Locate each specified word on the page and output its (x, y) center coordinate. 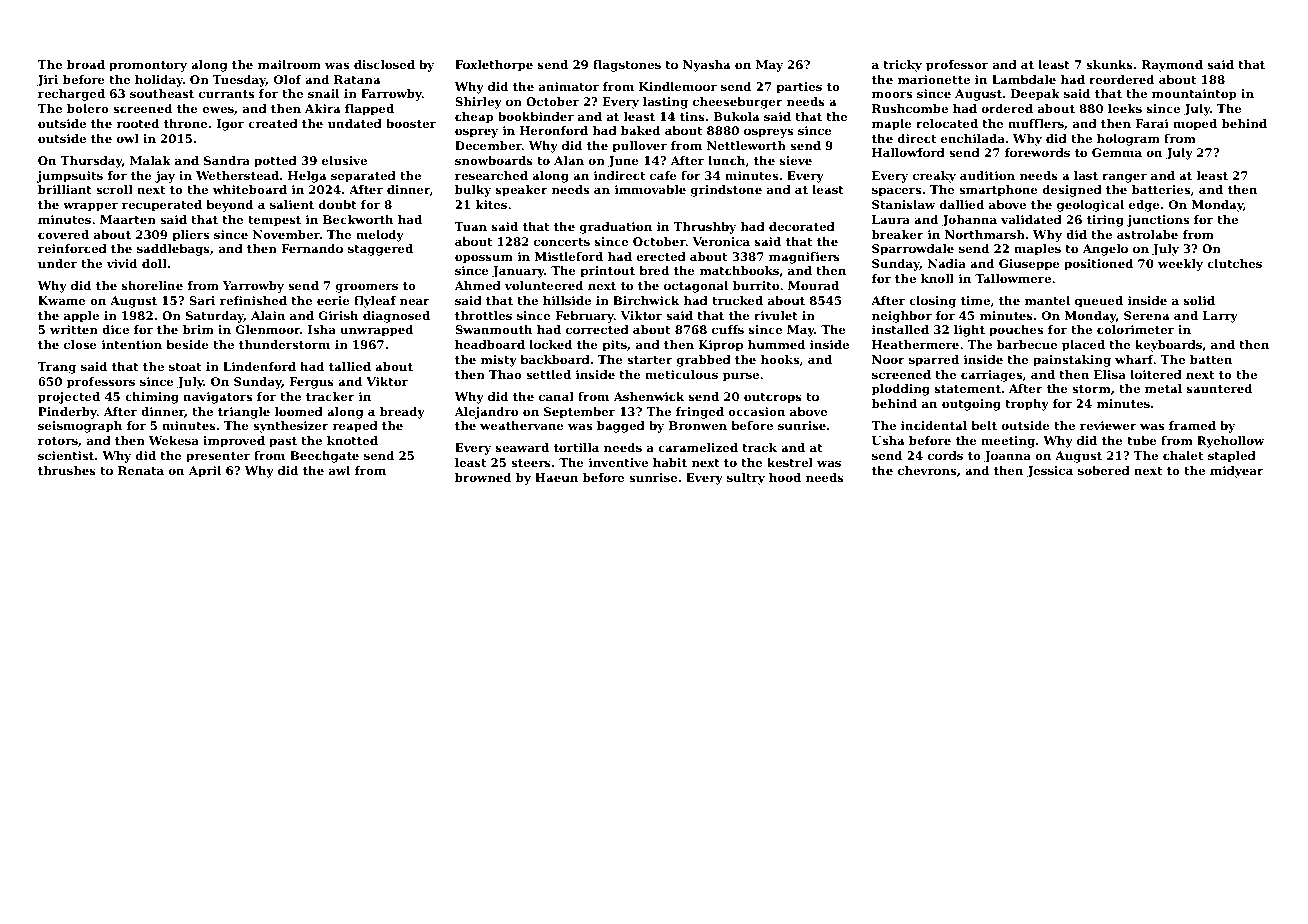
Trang (57, 368)
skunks (1109, 64)
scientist (66, 455)
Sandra (227, 160)
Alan (569, 160)
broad (86, 64)
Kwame (61, 300)
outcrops (773, 398)
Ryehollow (1230, 442)
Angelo (1105, 250)
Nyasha (707, 66)
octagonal (696, 287)
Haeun (556, 477)
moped (1195, 125)
